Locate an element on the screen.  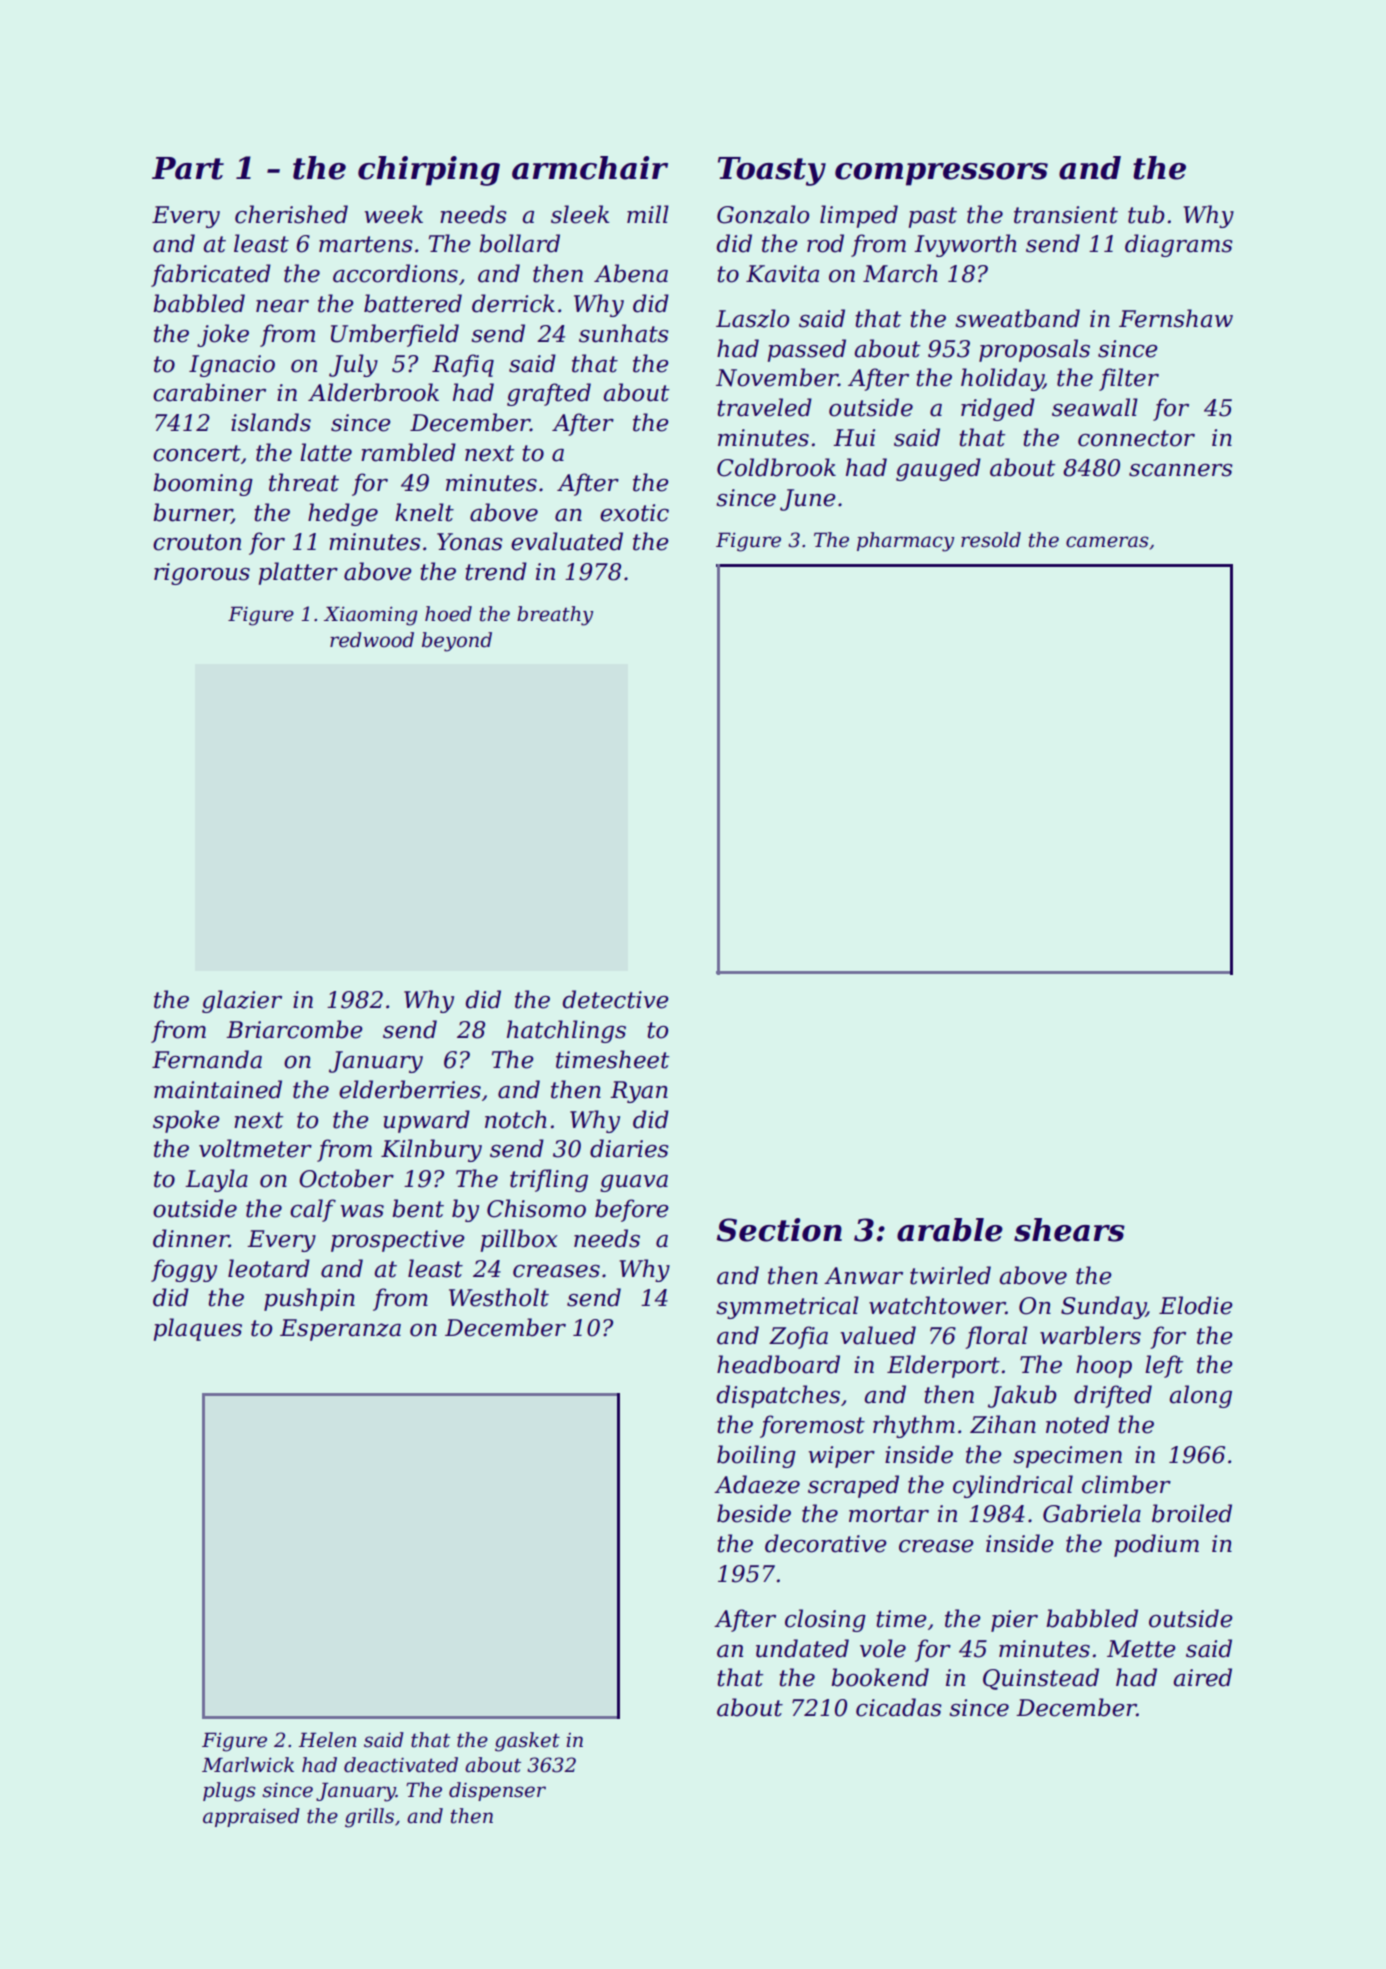
arable is located at coordinates (950, 1230).
